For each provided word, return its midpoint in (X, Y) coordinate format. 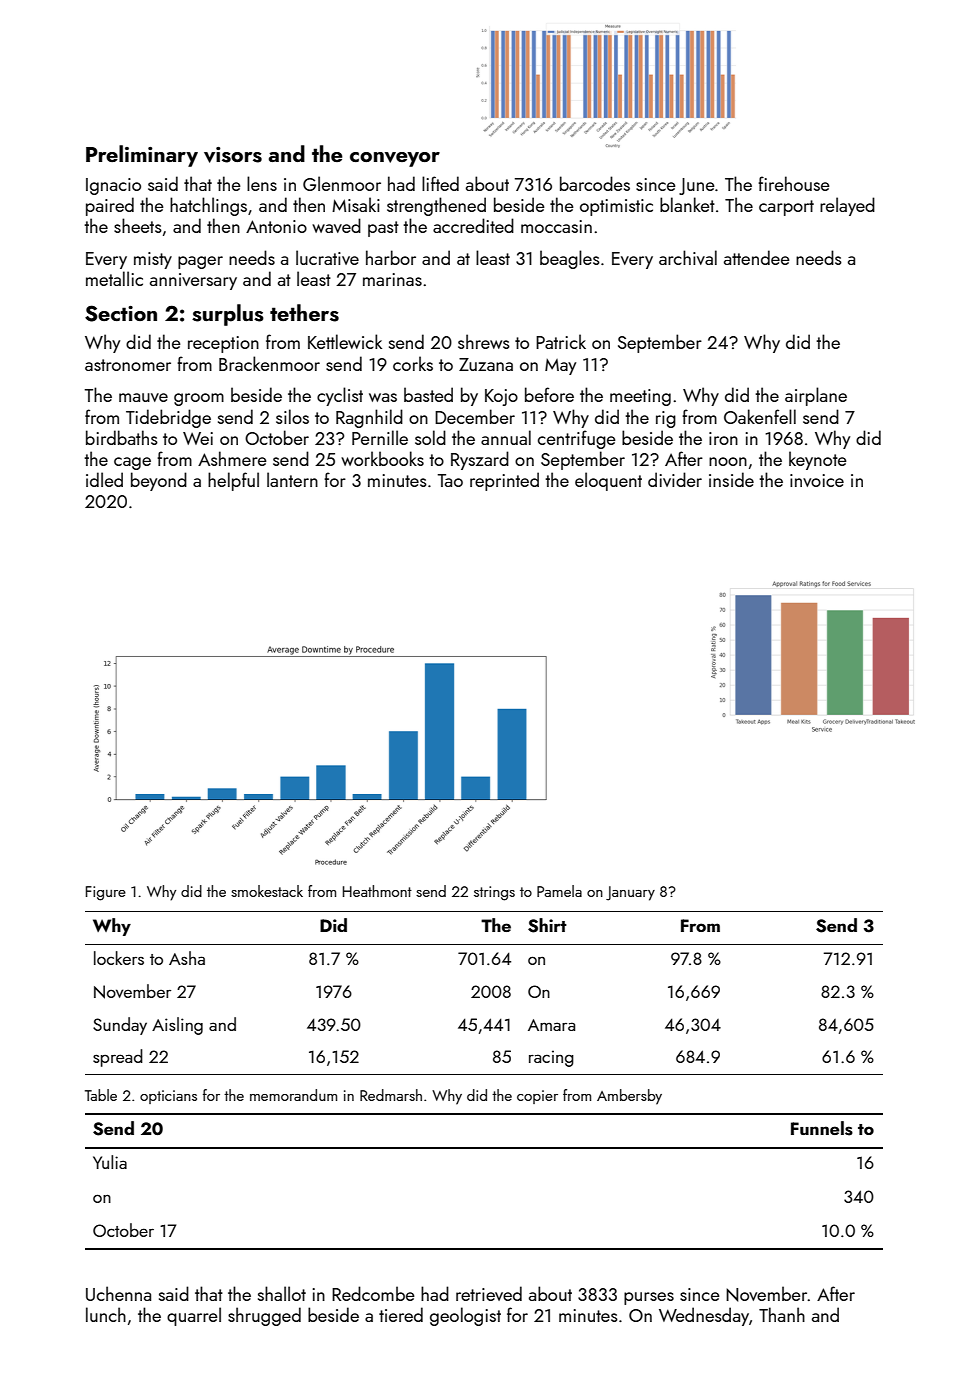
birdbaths (122, 437)
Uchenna (118, 1293)
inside (731, 479)
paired (110, 206)
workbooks (382, 458)
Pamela (559, 891)
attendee (757, 257)
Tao (450, 480)
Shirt (547, 925)
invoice (817, 480)
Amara (551, 1025)
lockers (119, 958)
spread (118, 1058)
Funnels (822, 1128)
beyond (159, 481)
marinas (392, 279)
